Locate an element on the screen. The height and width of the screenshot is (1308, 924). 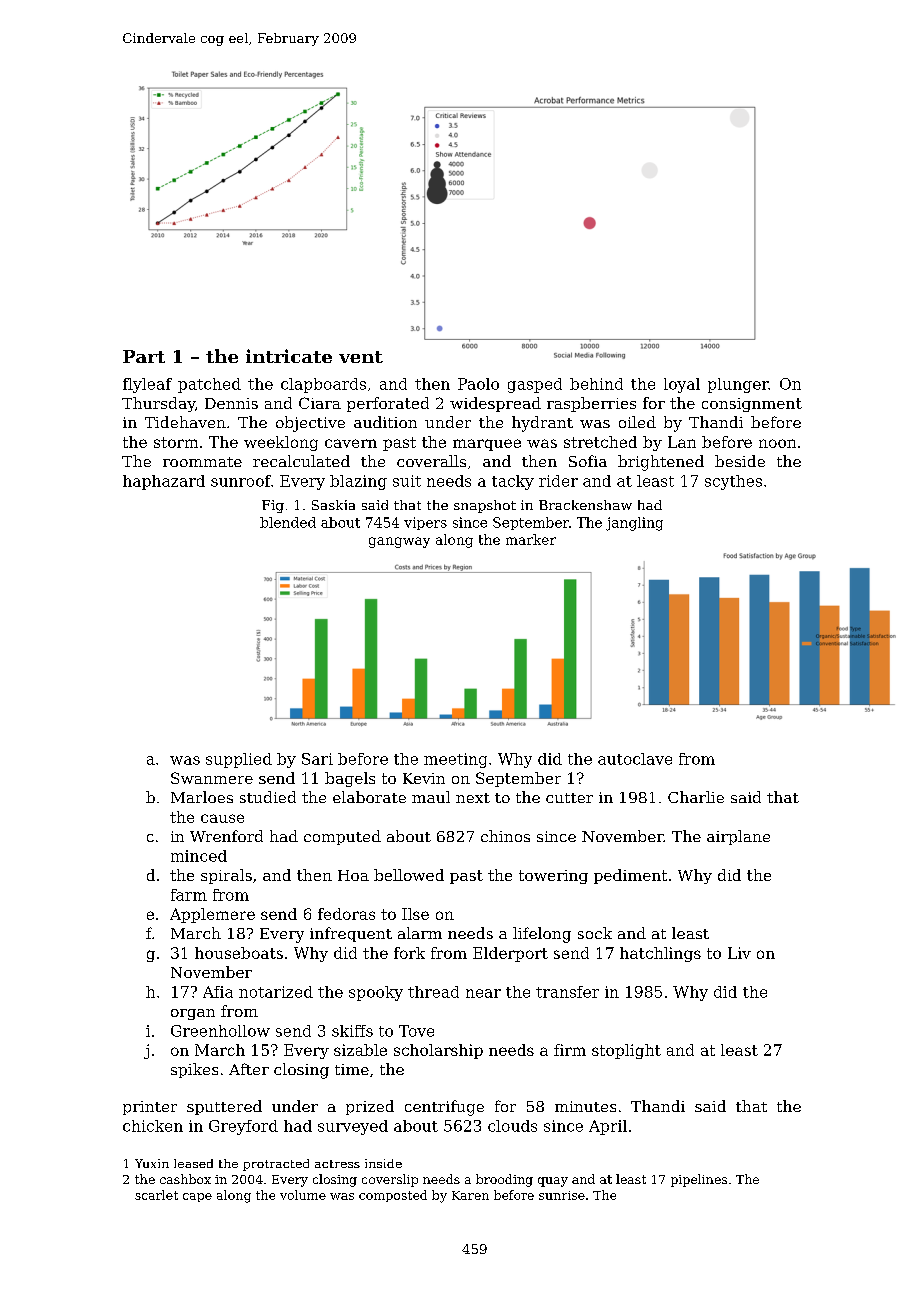
pediment is located at coordinates (630, 876).
